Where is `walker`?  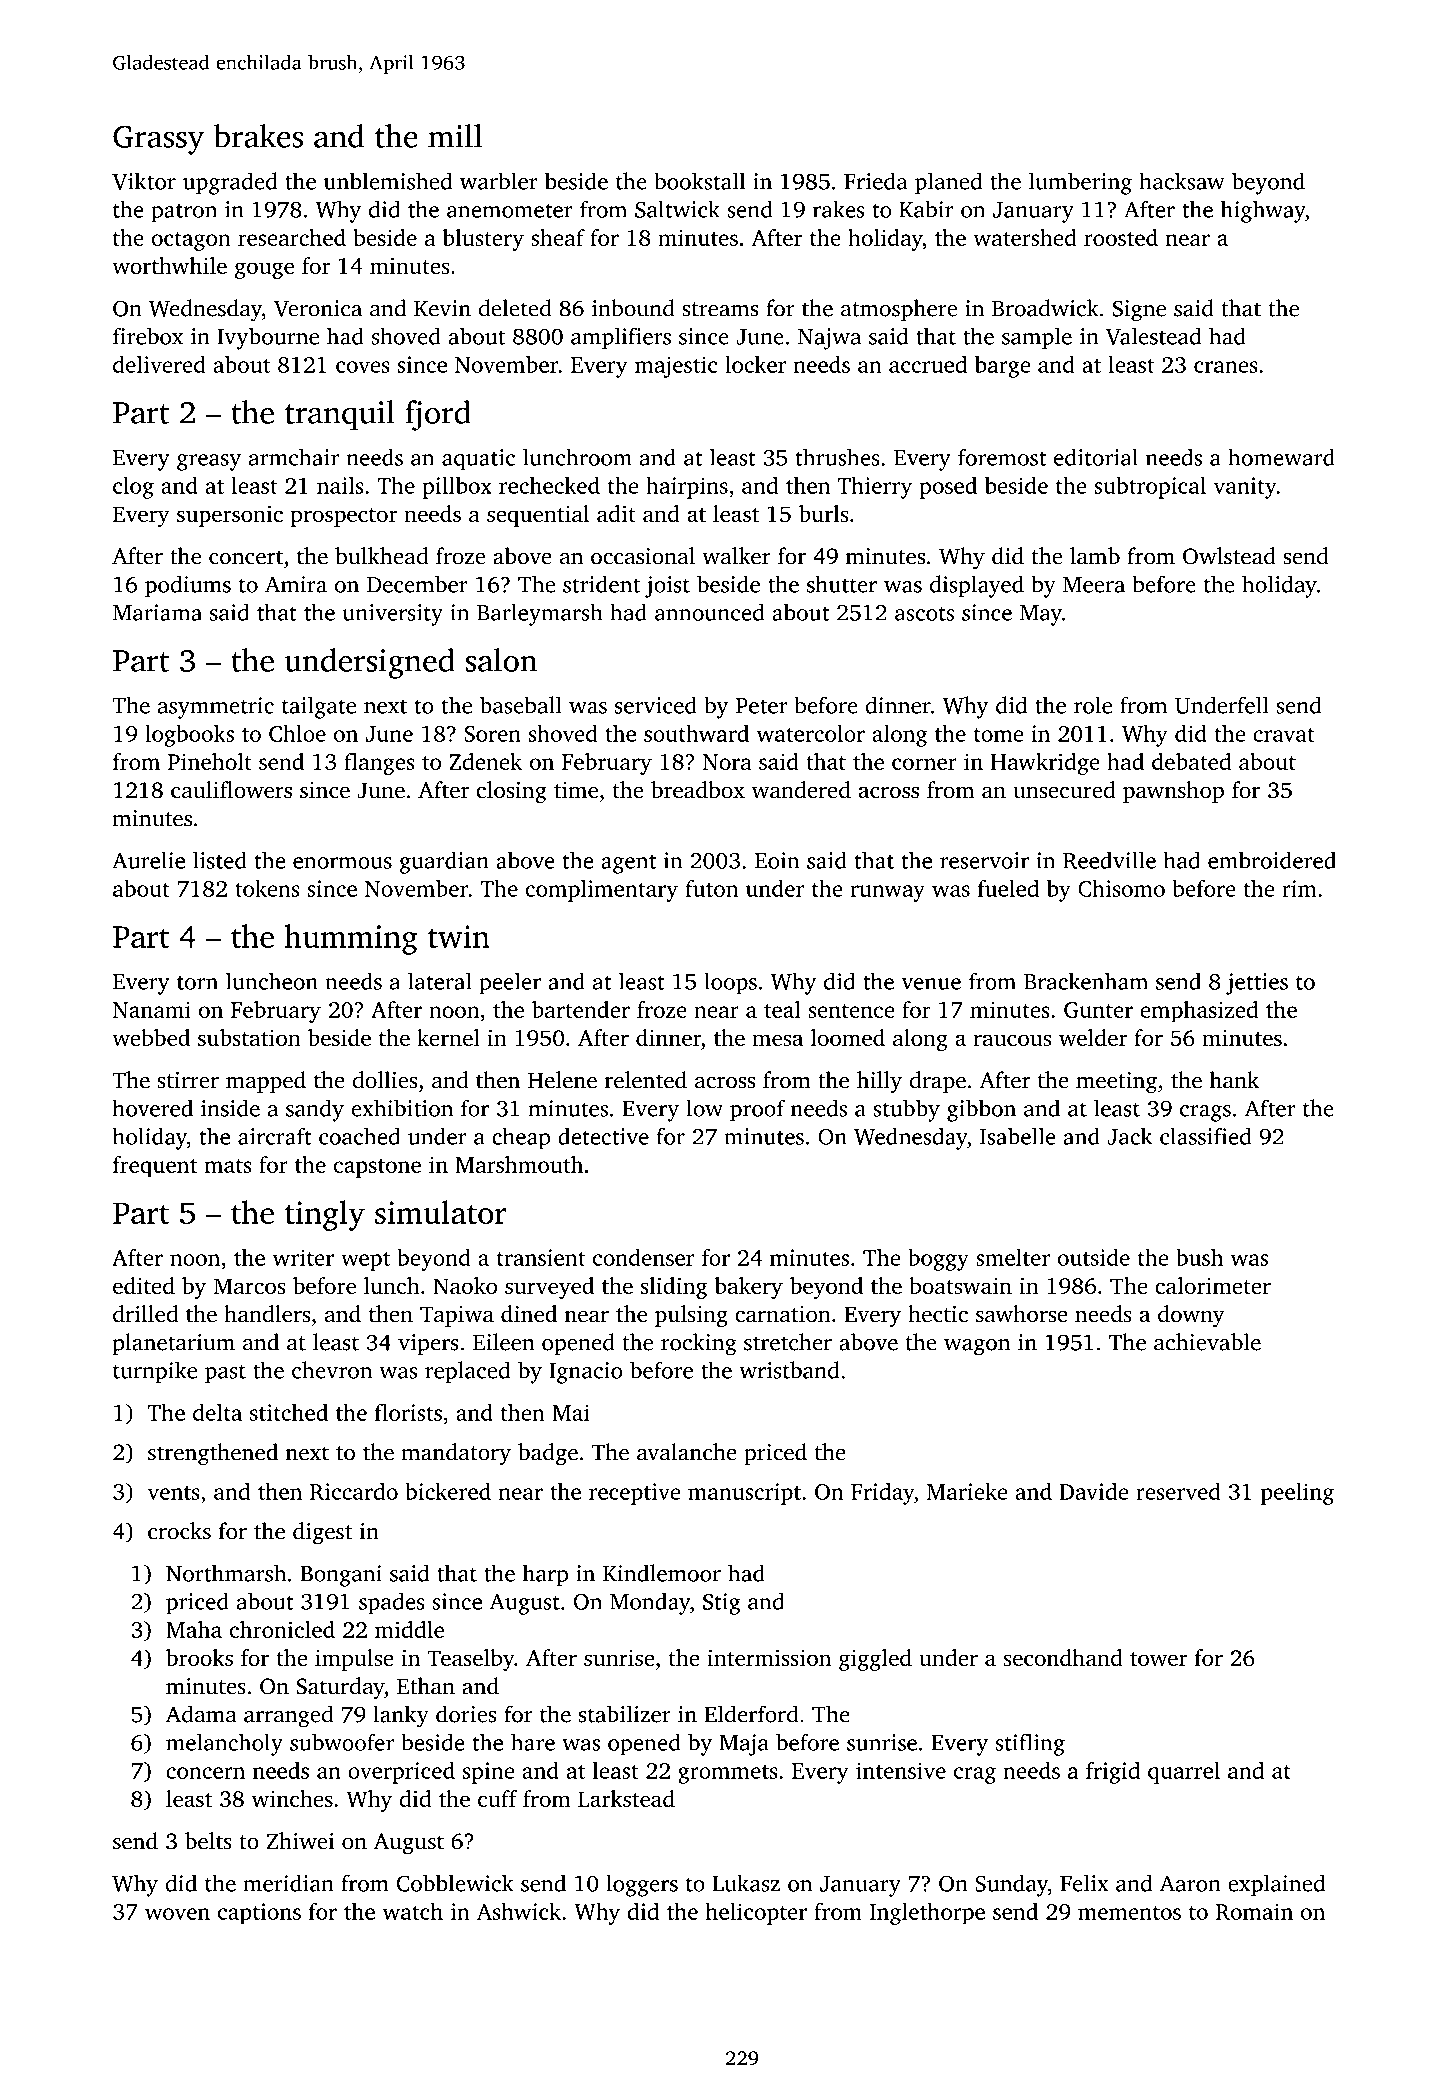 walker is located at coordinates (736, 556).
